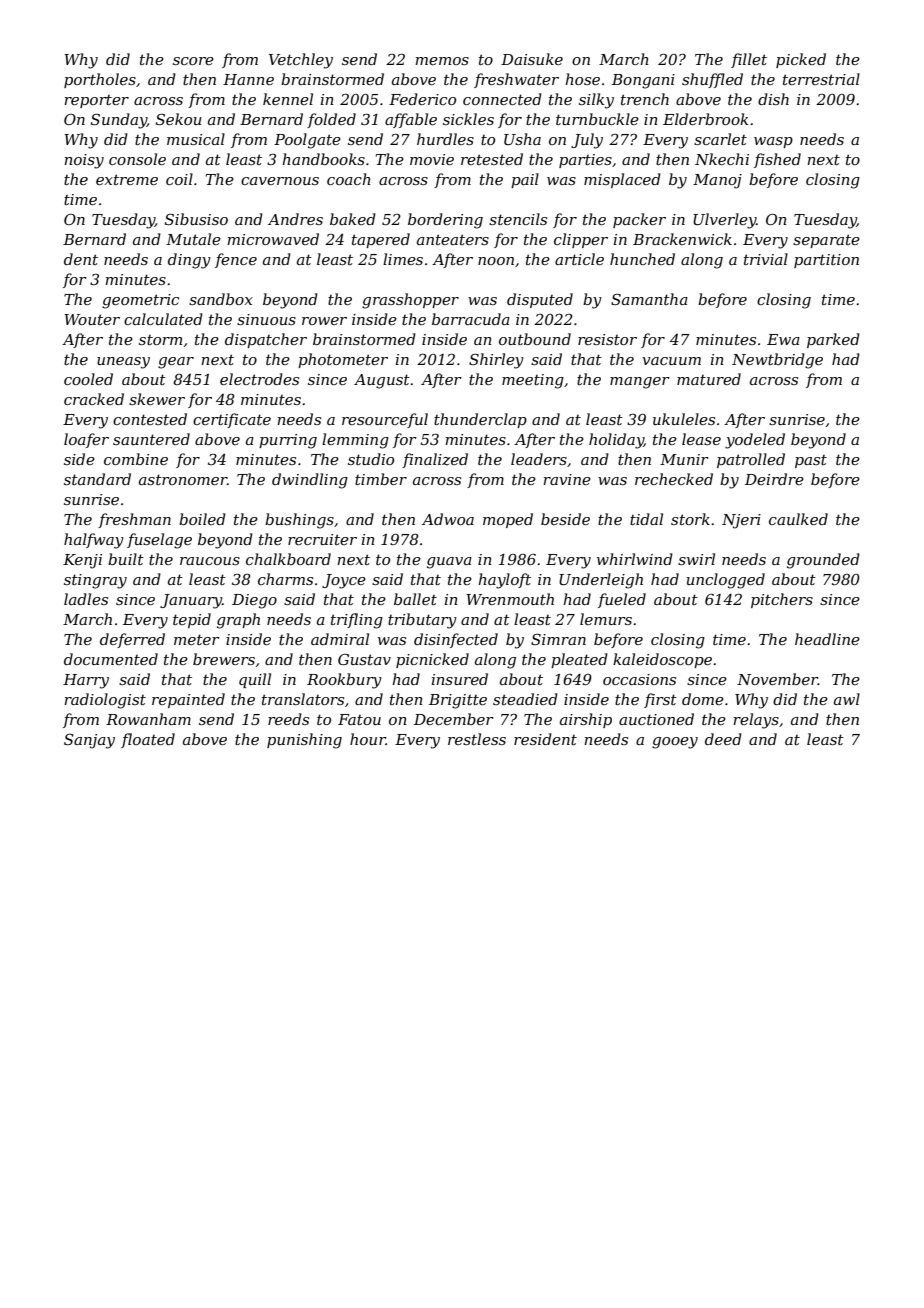 This screenshot has height=1308, width=924. What do you see at coordinates (188, 700) in the screenshot?
I see `repainted` at bounding box center [188, 700].
